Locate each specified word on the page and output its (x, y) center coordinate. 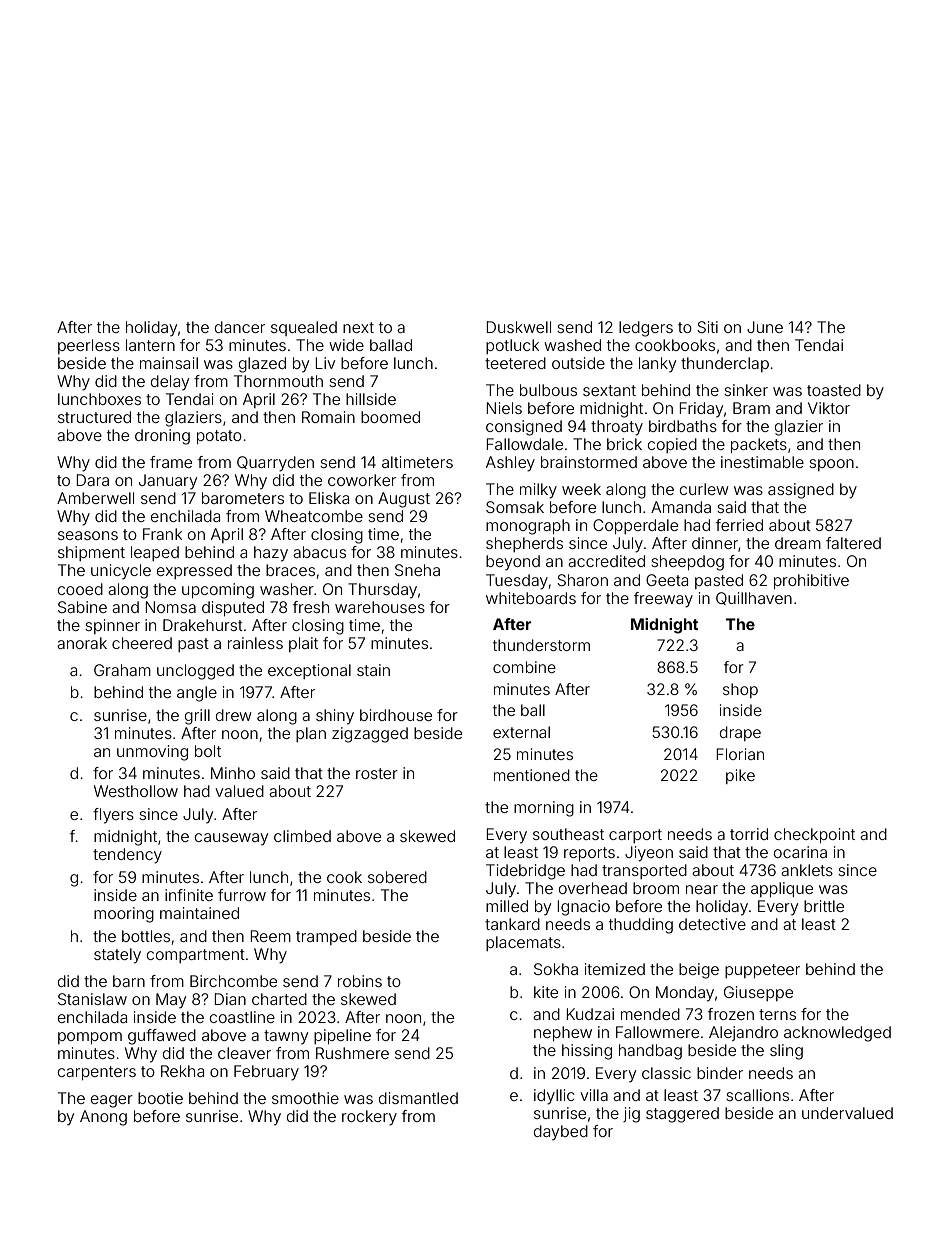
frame (171, 462)
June (765, 327)
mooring (124, 915)
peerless (89, 346)
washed (572, 345)
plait (303, 644)
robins (360, 981)
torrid (749, 834)
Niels (504, 408)
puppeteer (762, 971)
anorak (82, 643)
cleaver (244, 1053)
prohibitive (811, 581)
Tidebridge (525, 872)
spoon (831, 465)
